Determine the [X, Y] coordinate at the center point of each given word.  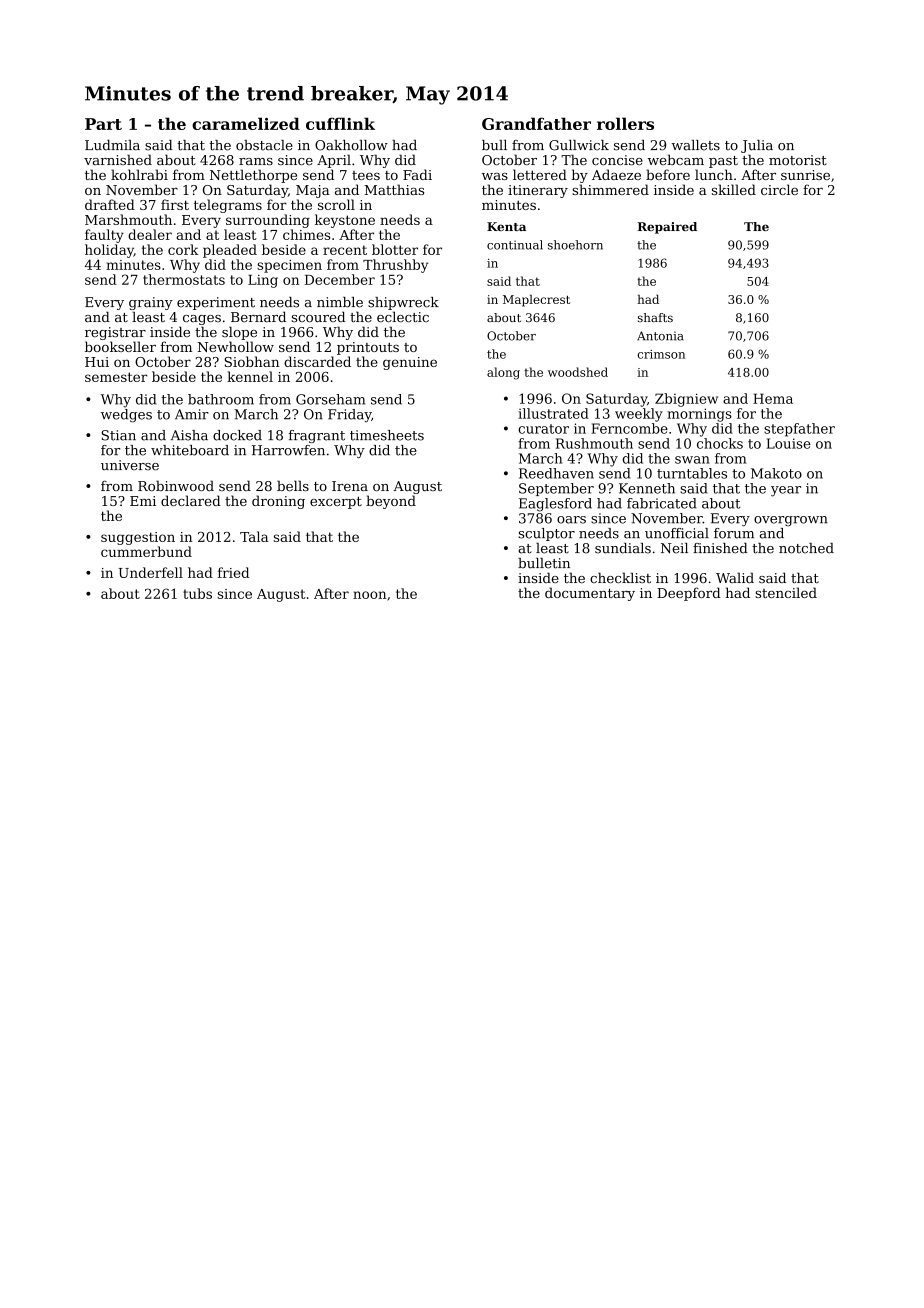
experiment [216, 303]
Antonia [660, 336]
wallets [696, 145]
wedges [126, 416]
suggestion [138, 538]
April [334, 161]
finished [720, 548]
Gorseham [330, 399]
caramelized [246, 123]
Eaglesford [555, 505]
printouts [368, 348]
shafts [655, 317]
